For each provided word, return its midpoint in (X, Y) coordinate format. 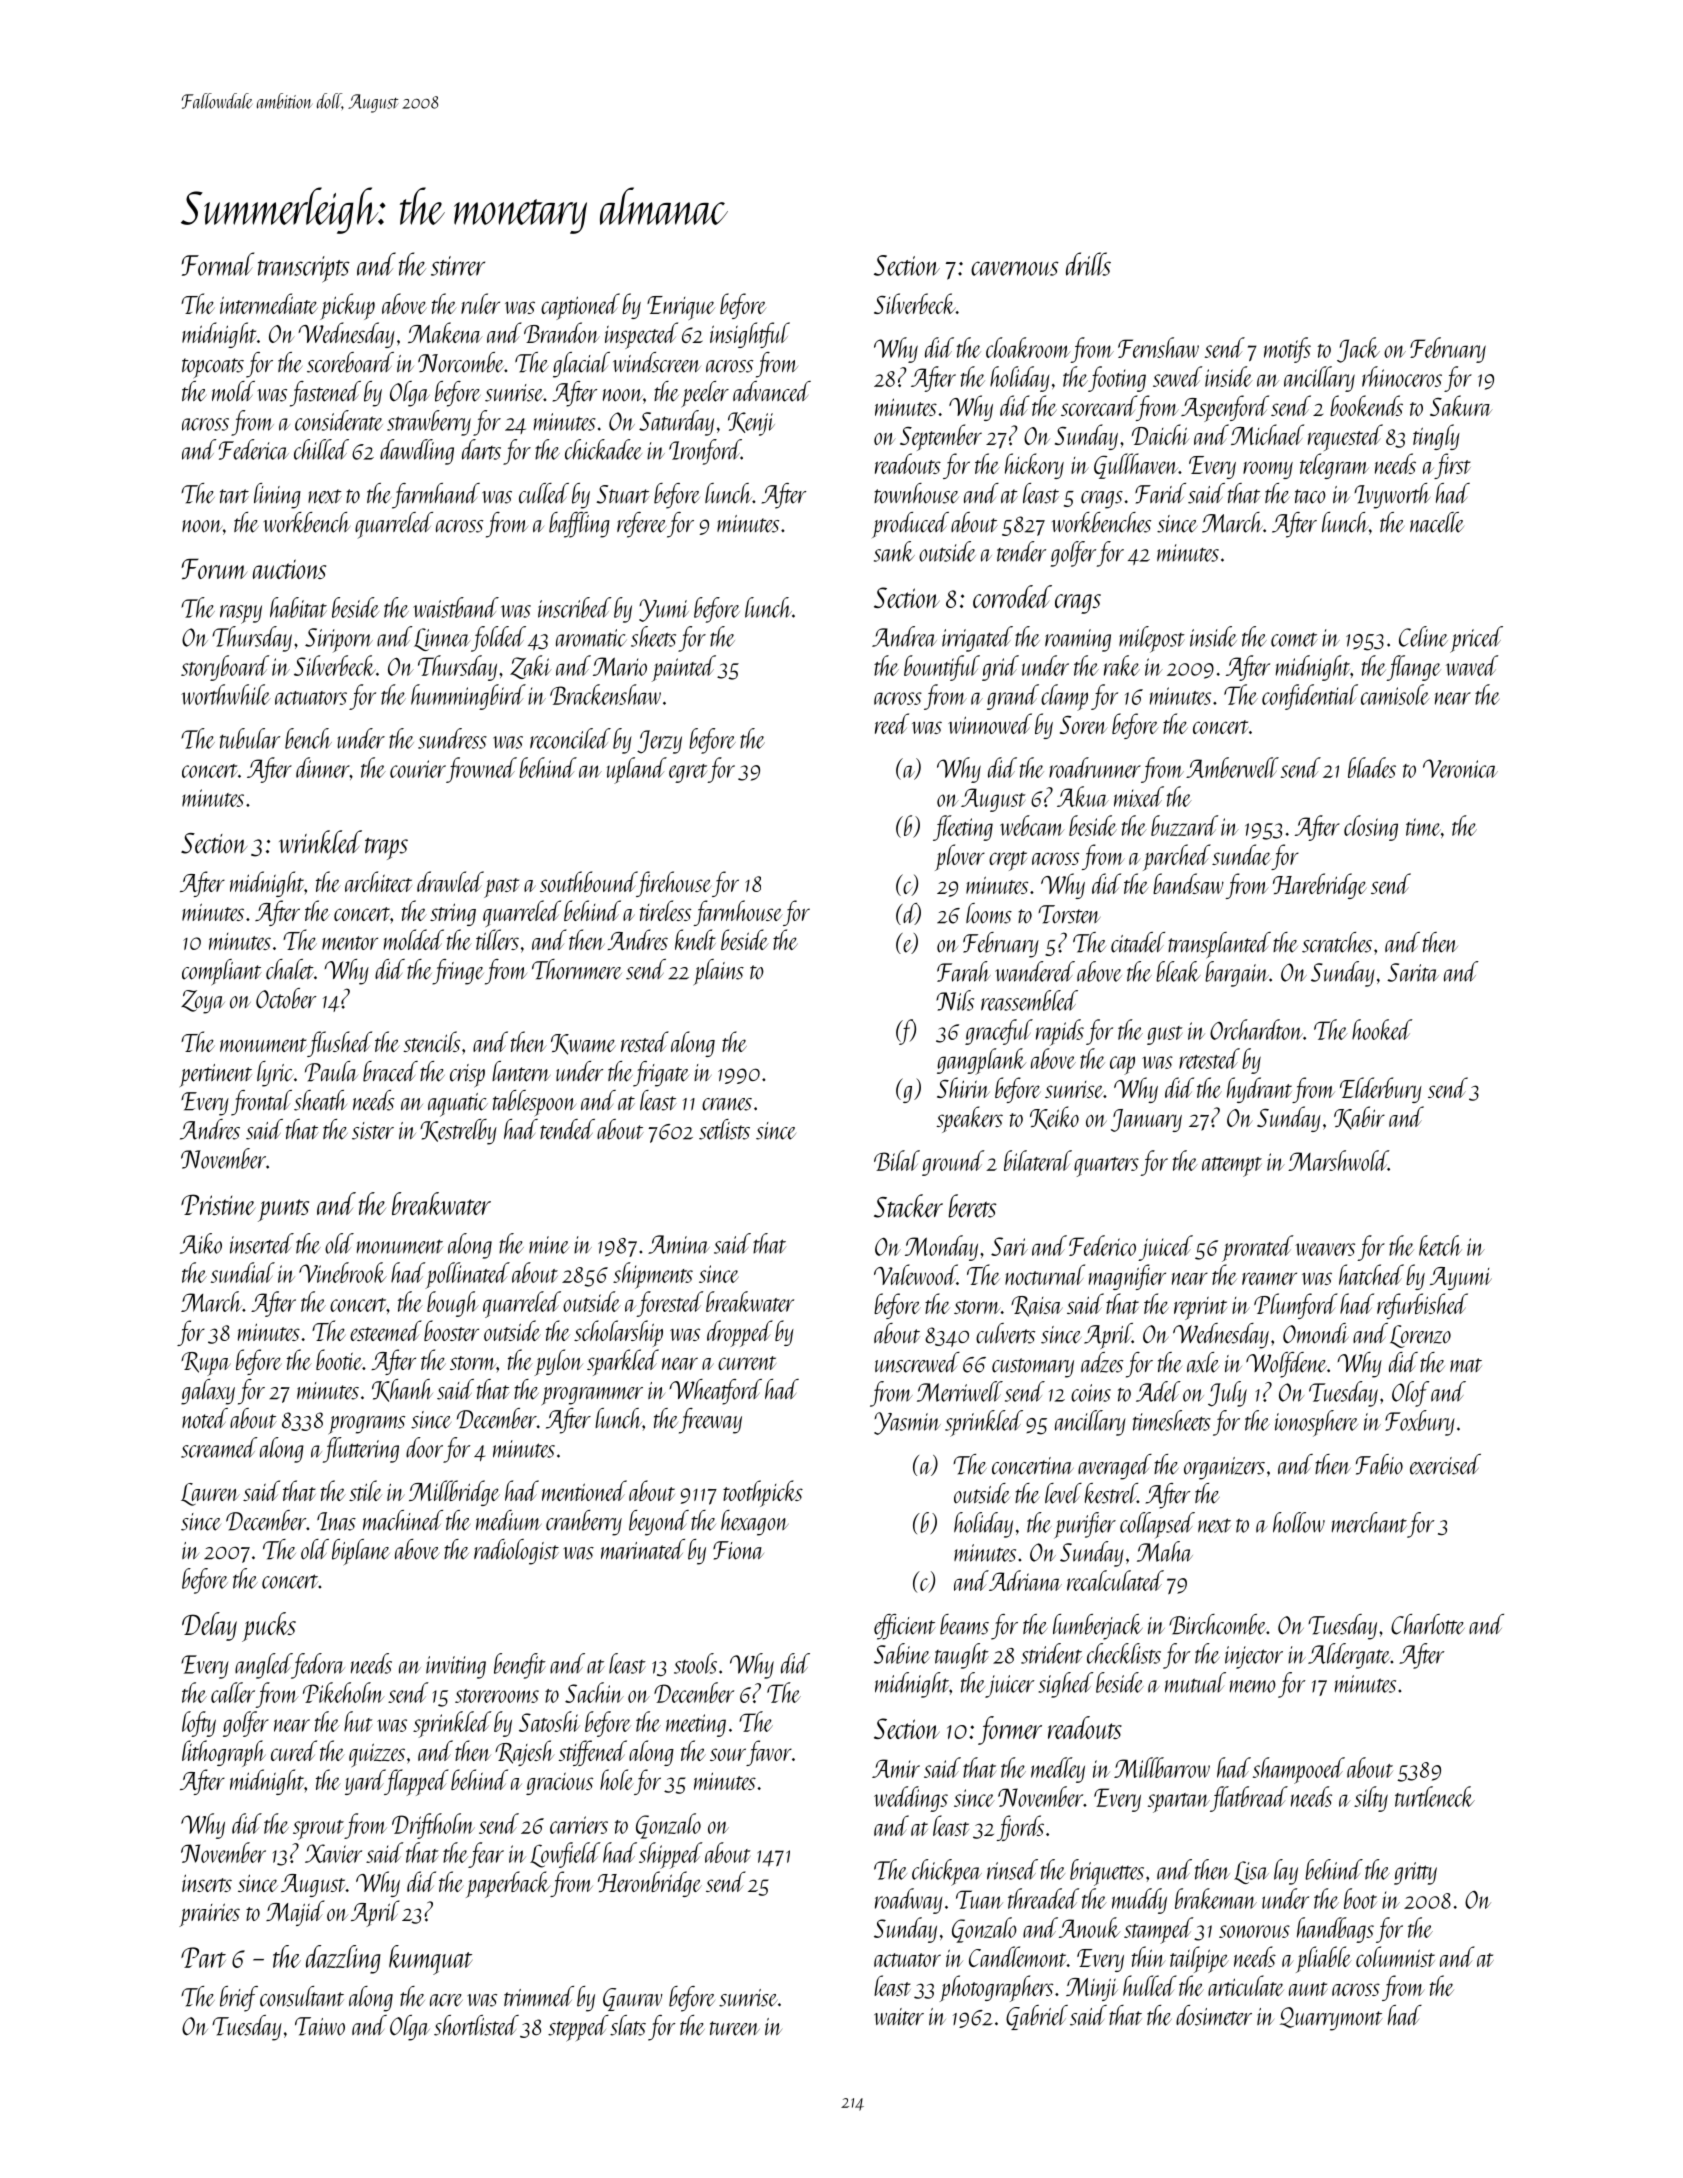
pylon (559, 1362)
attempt (1232, 1167)
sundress (452, 738)
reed (892, 723)
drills (1088, 264)
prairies (209, 1915)
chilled (321, 449)
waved (1472, 665)
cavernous (1015, 268)
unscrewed (917, 1362)
